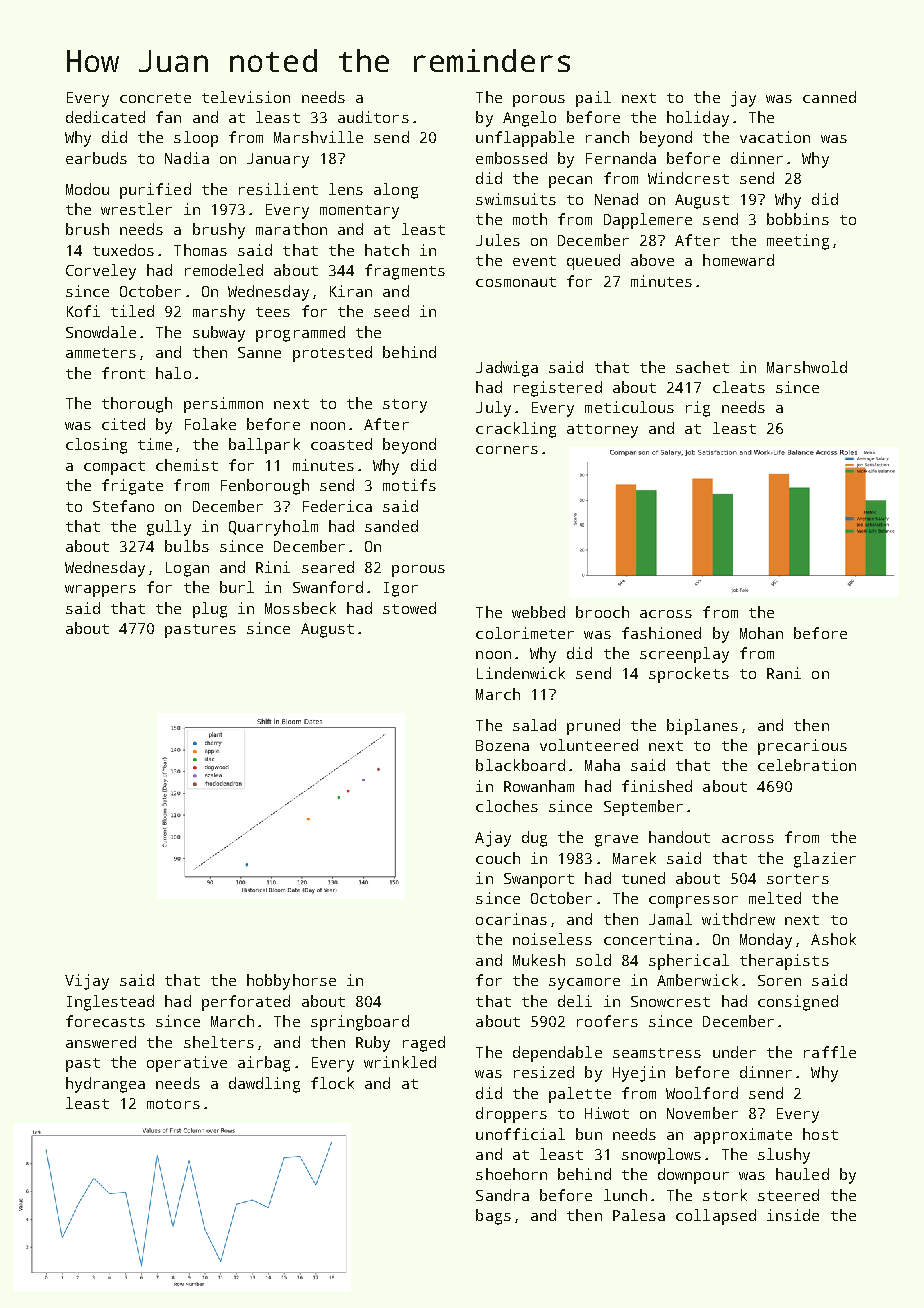  I want to click on Angelo, so click(529, 119).
